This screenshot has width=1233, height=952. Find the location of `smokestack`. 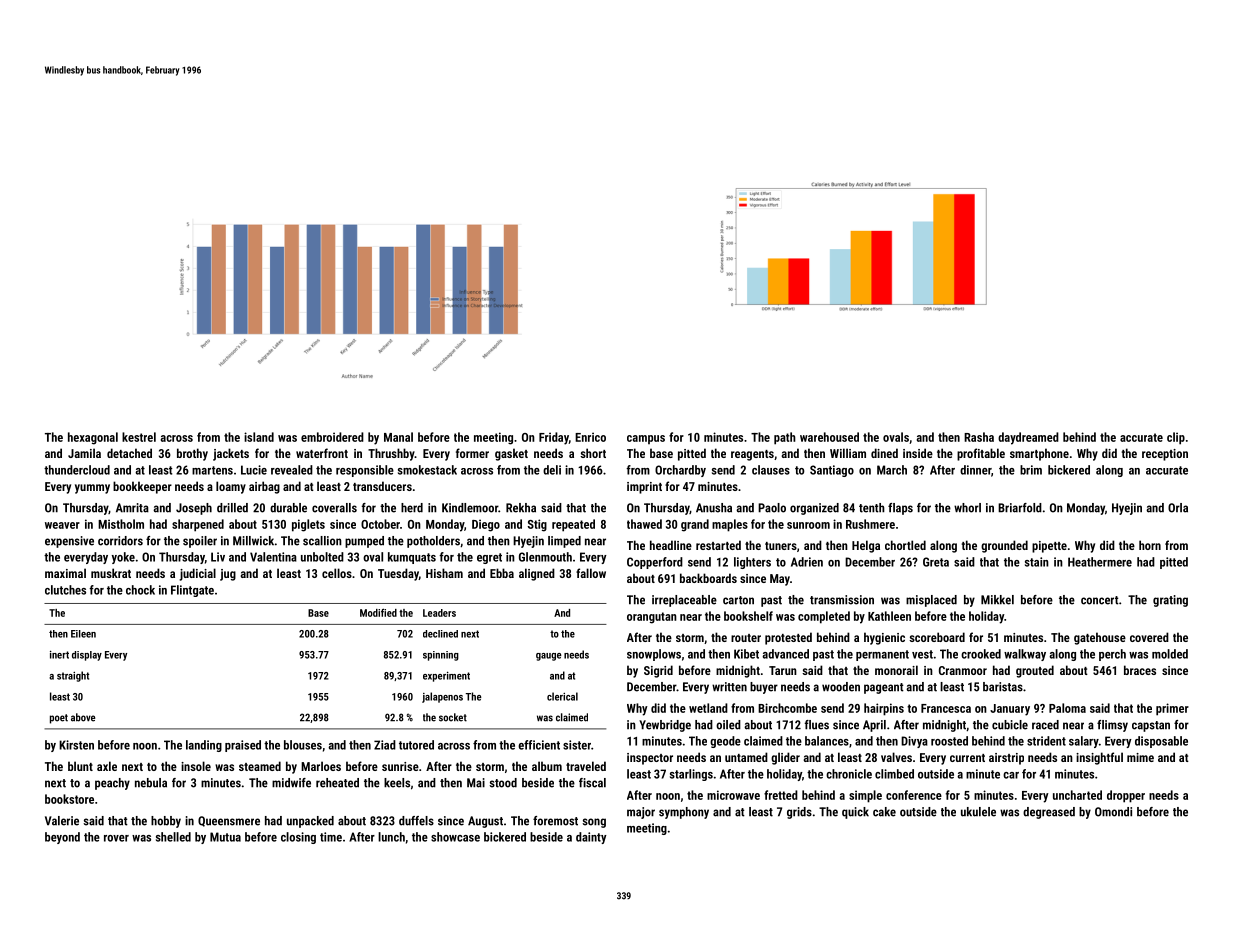

smokestack is located at coordinates (427, 470).
